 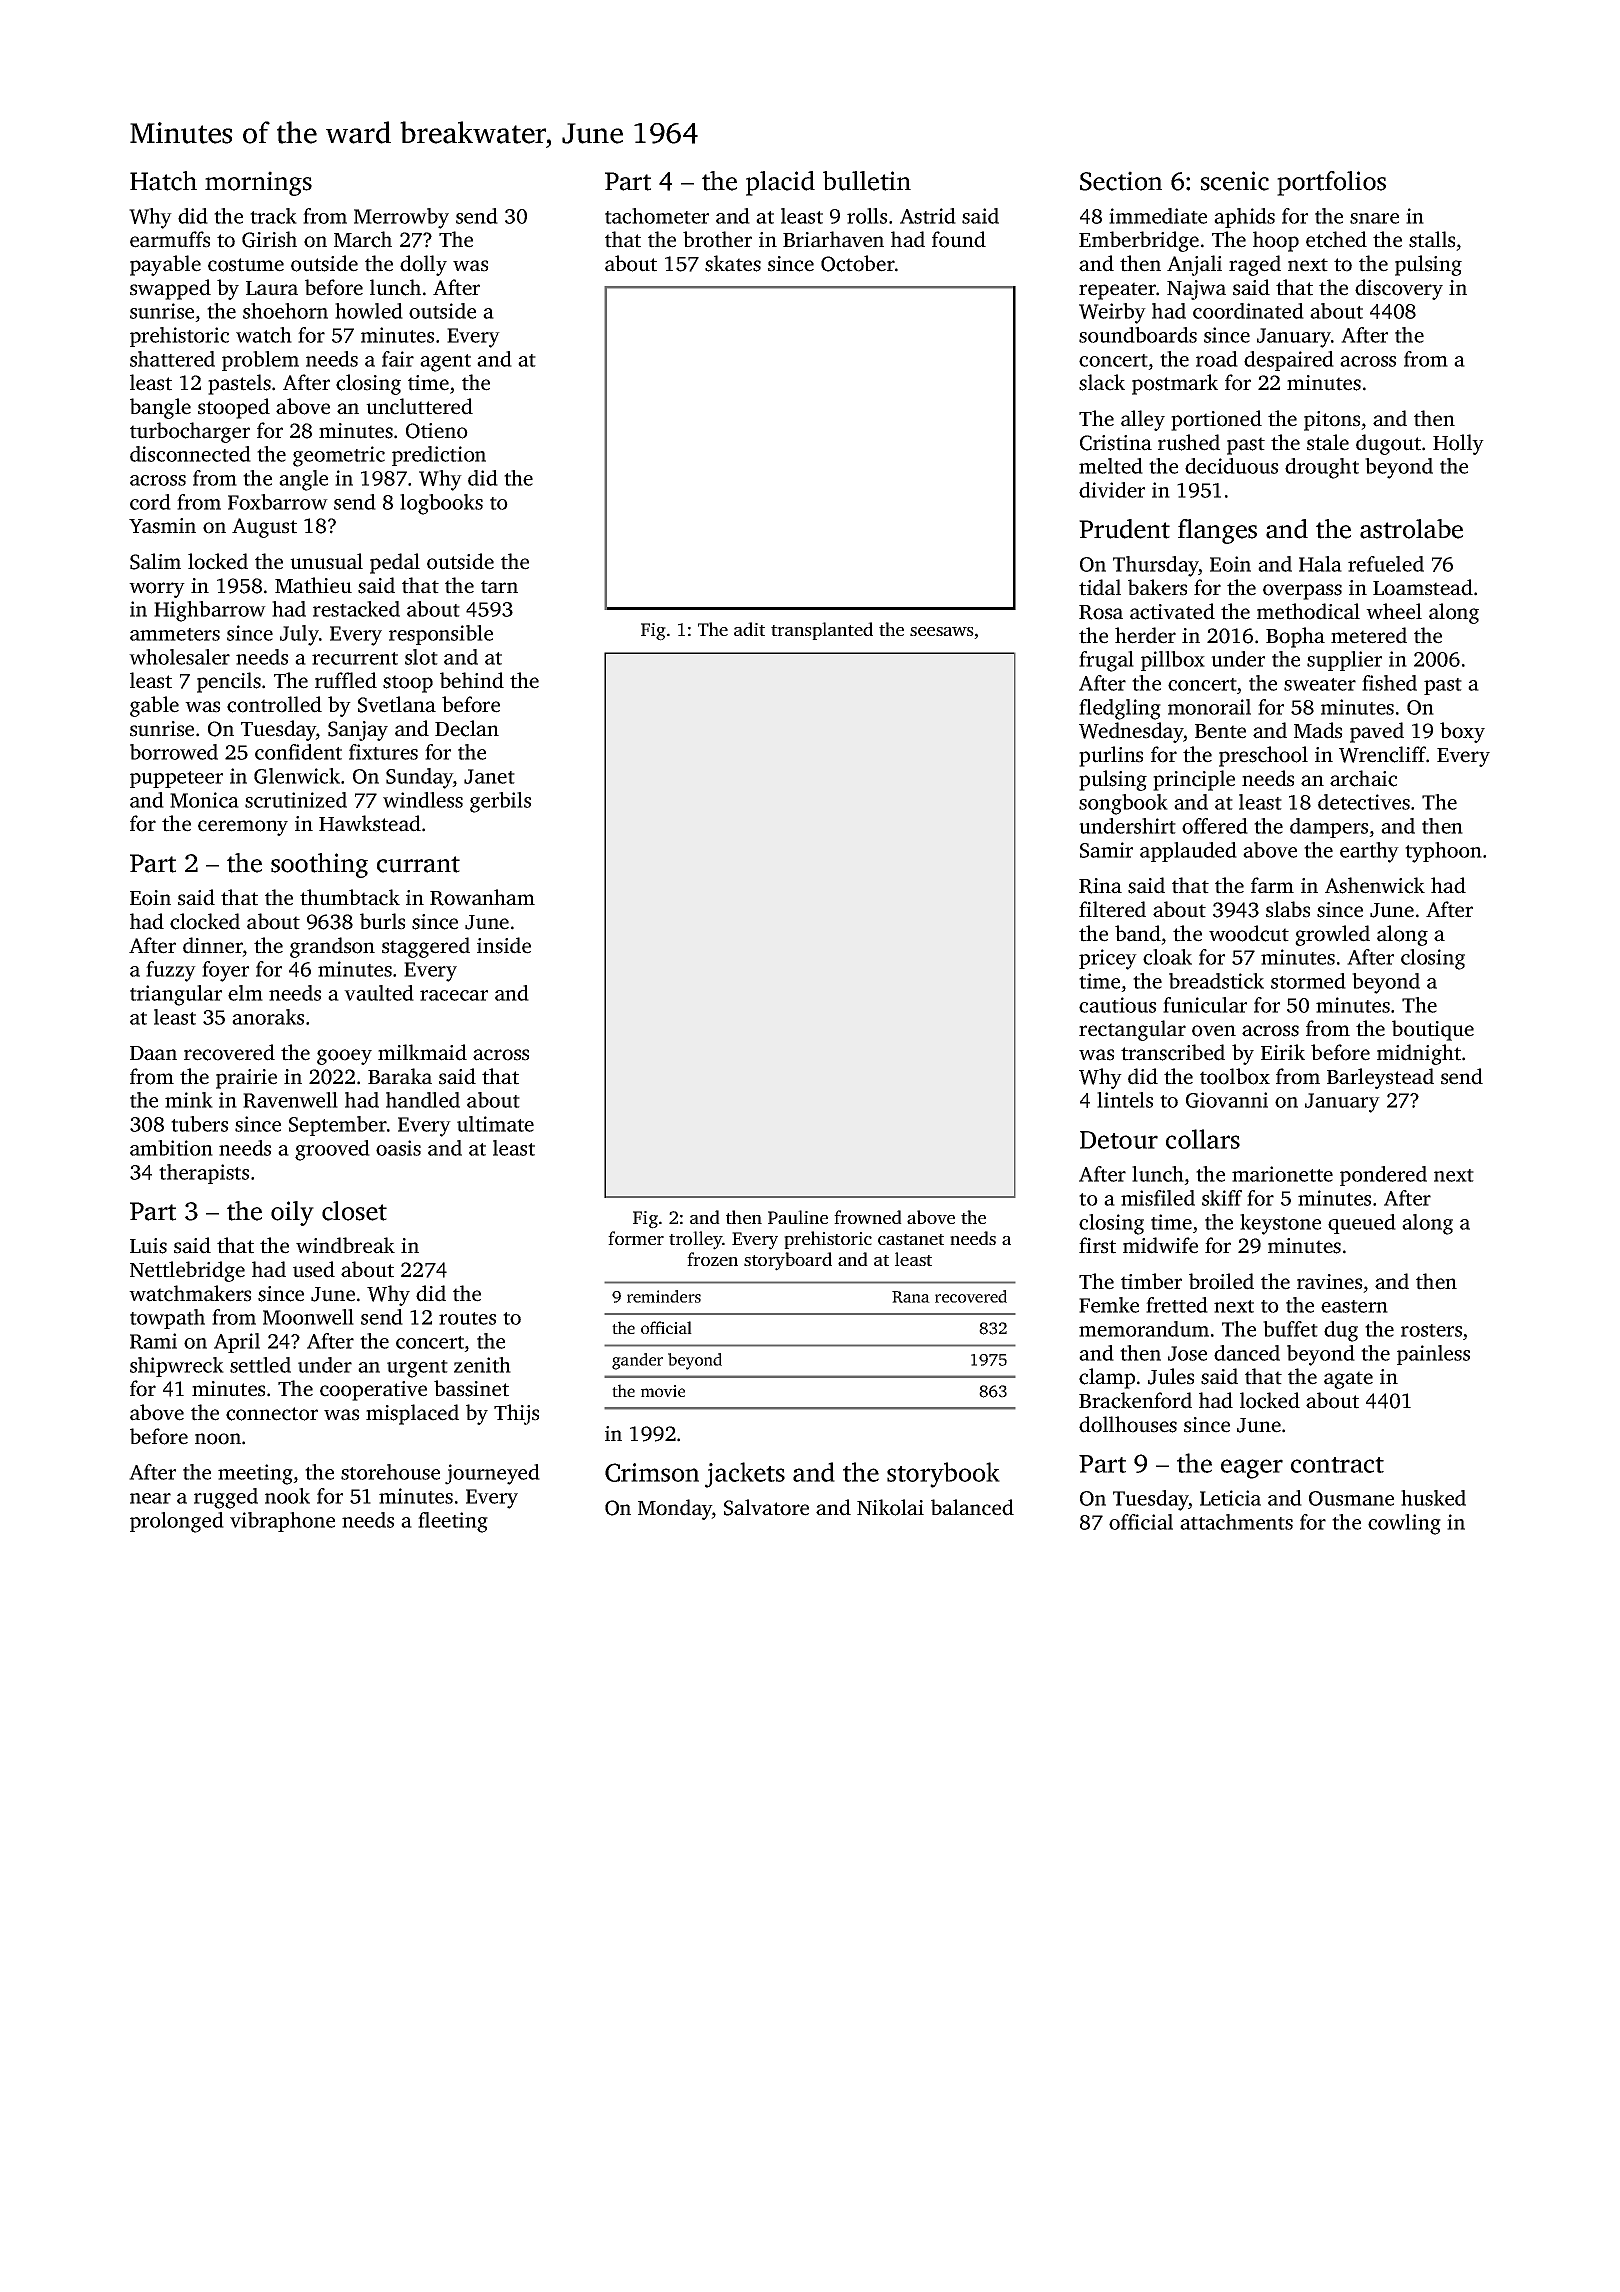 What do you see at coordinates (858, 263) in the image?
I see `October` at bounding box center [858, 263].
